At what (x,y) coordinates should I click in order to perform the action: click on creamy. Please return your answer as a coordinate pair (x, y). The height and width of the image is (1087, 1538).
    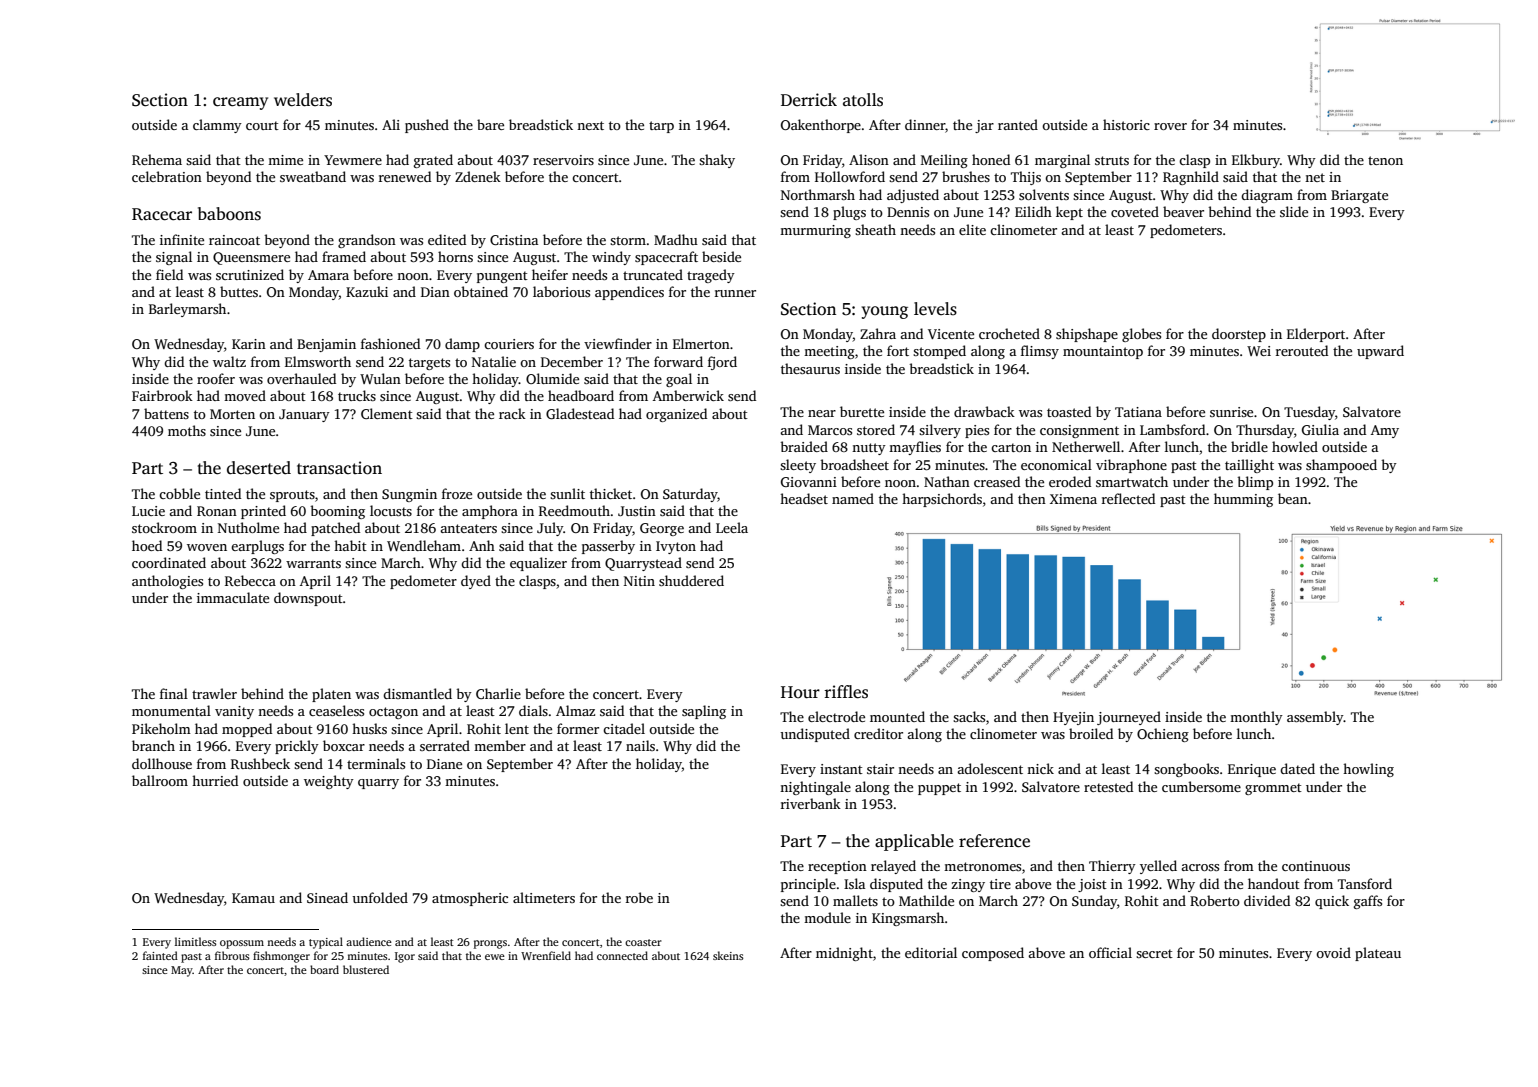
    Looking at the image, I should click on (240, 103).
